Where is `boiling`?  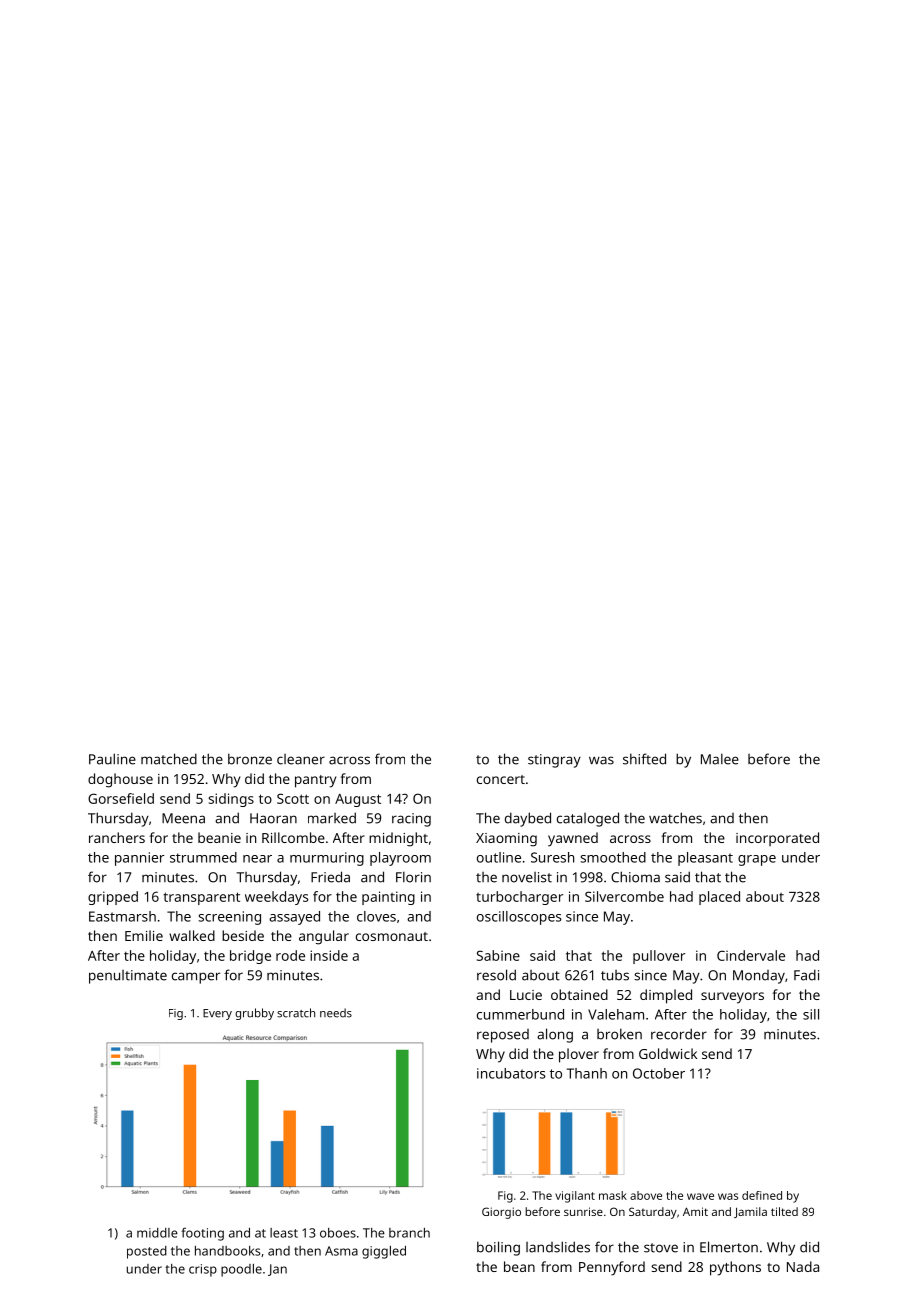
boiling is located at coordinates (498, 1248).
